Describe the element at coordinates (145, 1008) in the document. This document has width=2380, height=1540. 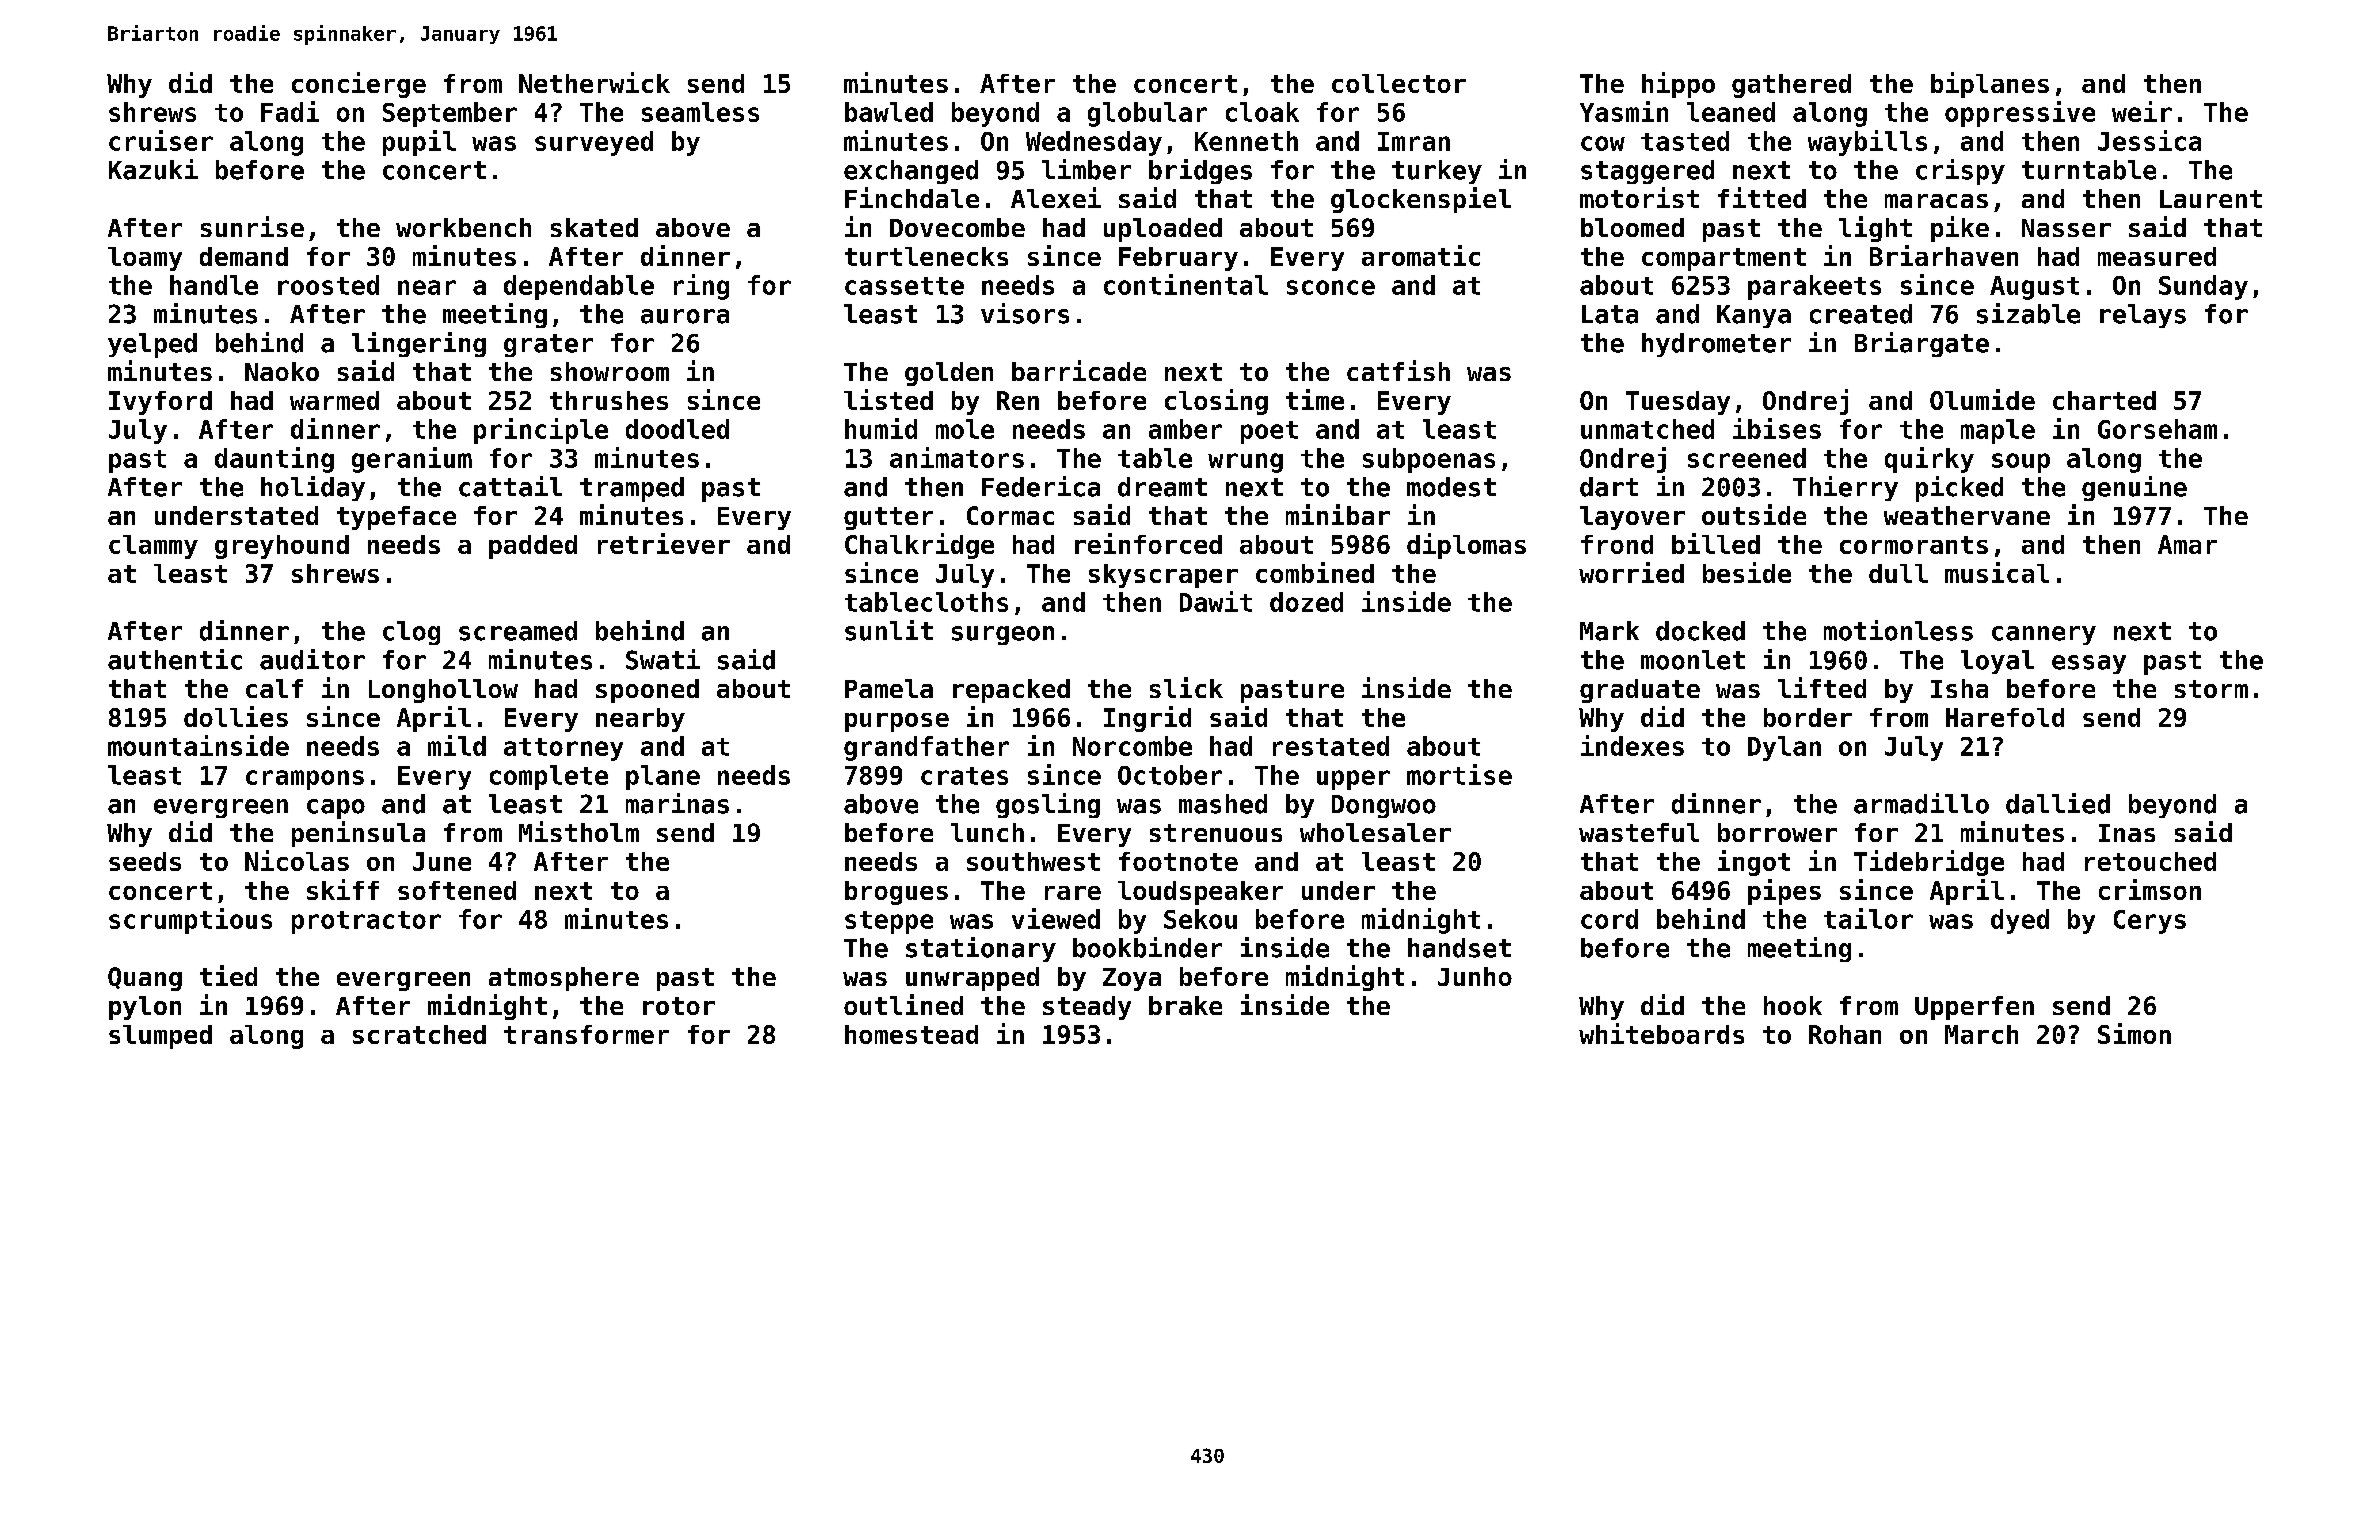
I see `pylon` at that location.
